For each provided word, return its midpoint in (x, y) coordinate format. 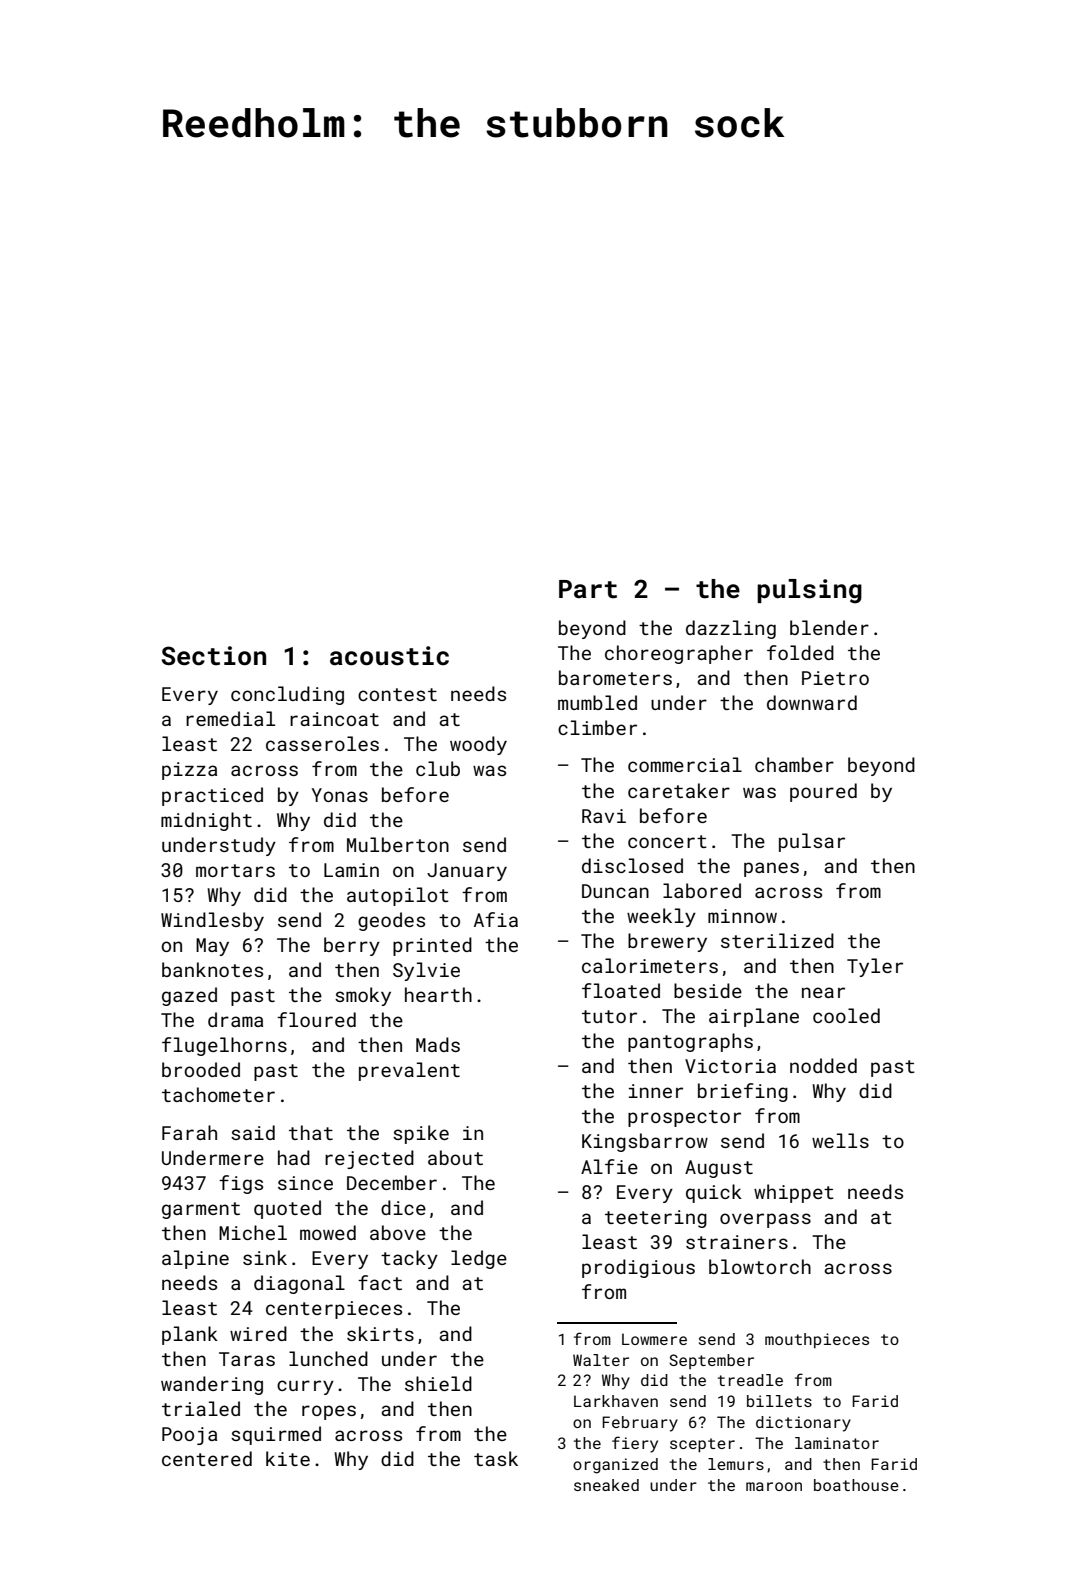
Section (214, 656)
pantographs (690, 1042)
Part (588, 589)
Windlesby (212, 921)
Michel (253, 1232)
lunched (328, 1358)
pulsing (809, 591)
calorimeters (650, 965)
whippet (794, 1193)
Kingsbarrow (645, 1142)
